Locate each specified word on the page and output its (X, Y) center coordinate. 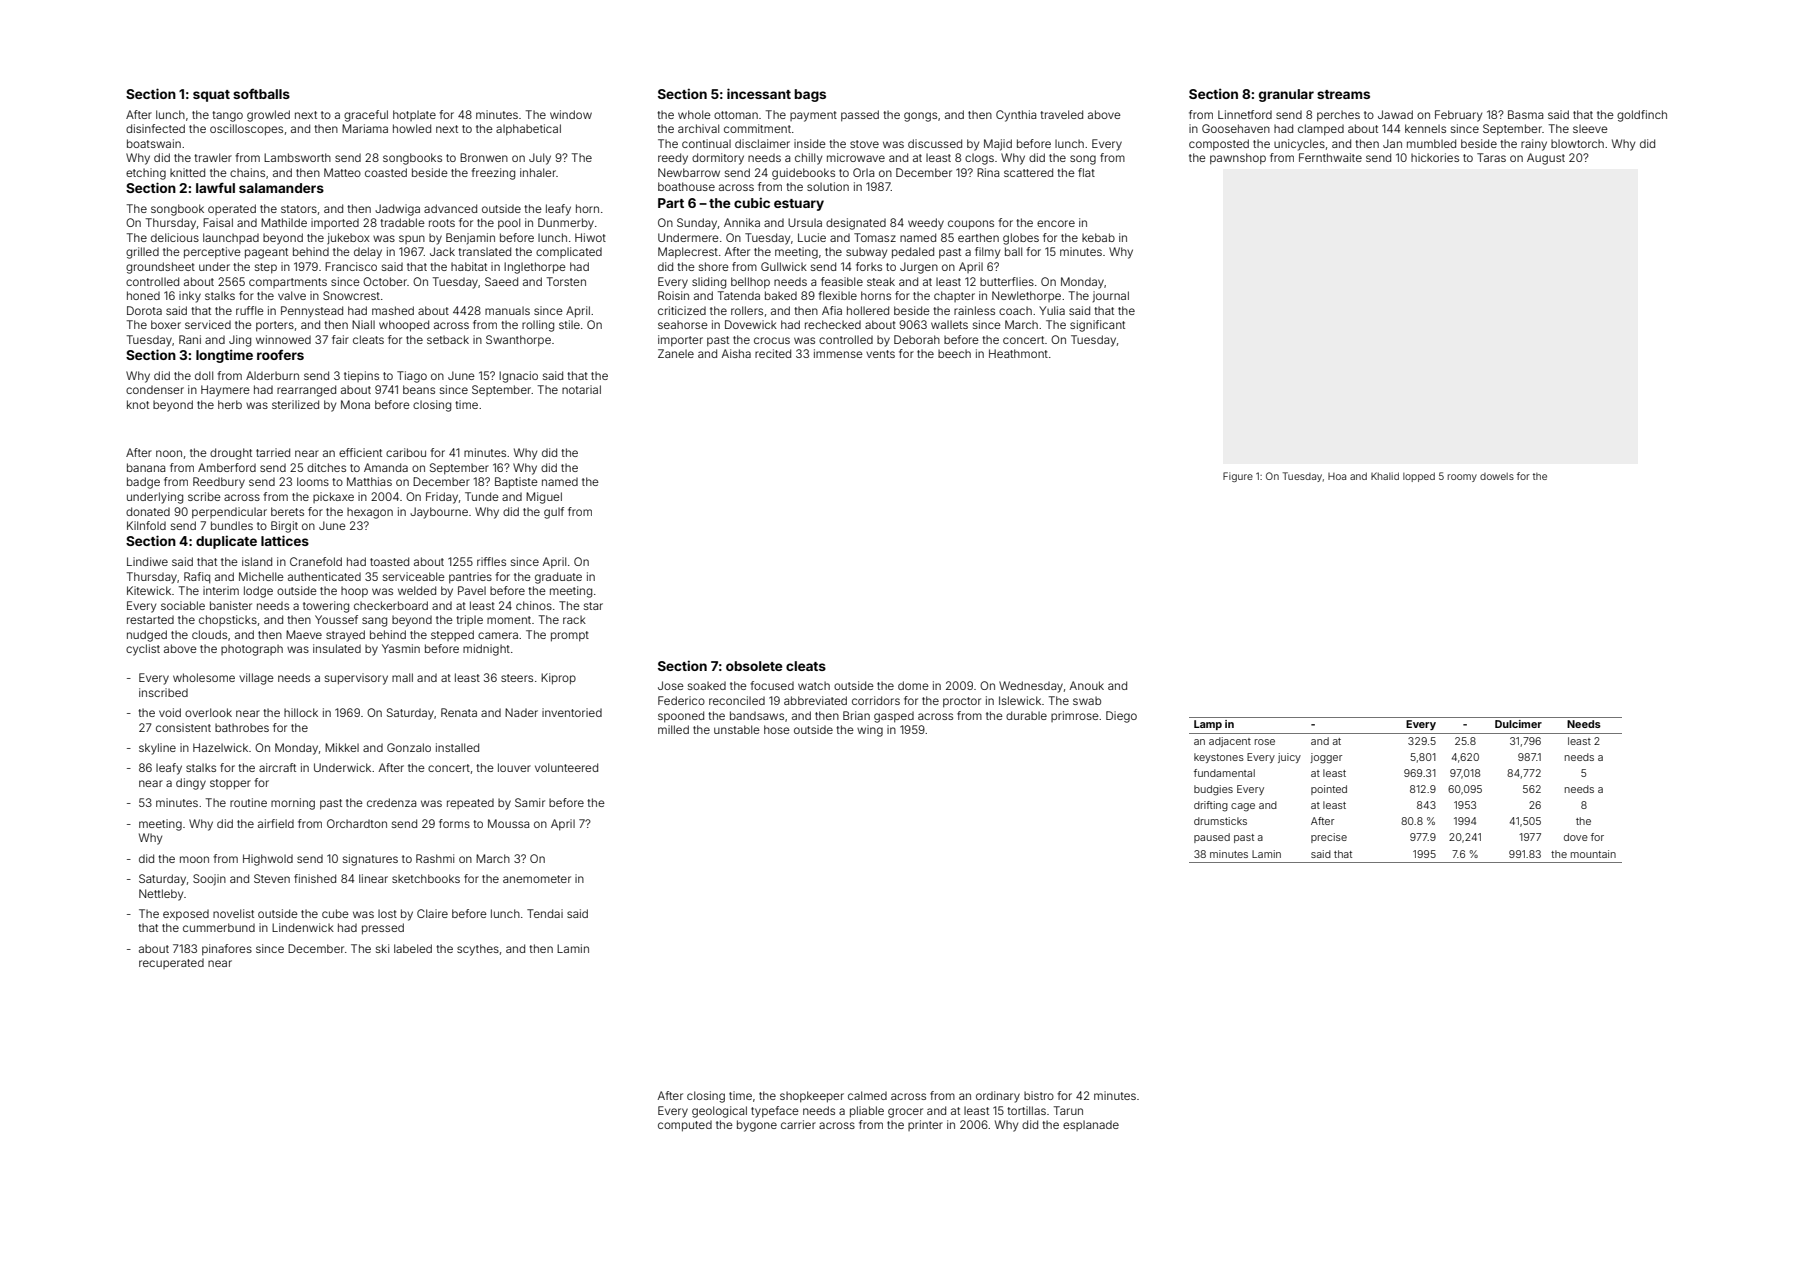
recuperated (171, 963)
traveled (1061, 114)
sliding (709, 283)
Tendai (545, 913)
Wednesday (1031, 687)
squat (211, 96)
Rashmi (435, 858)
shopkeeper (812, 1097)
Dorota (144, 310)
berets (287, 511)
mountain (1593, 854)
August (1546, 159)
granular (1286, 95)
